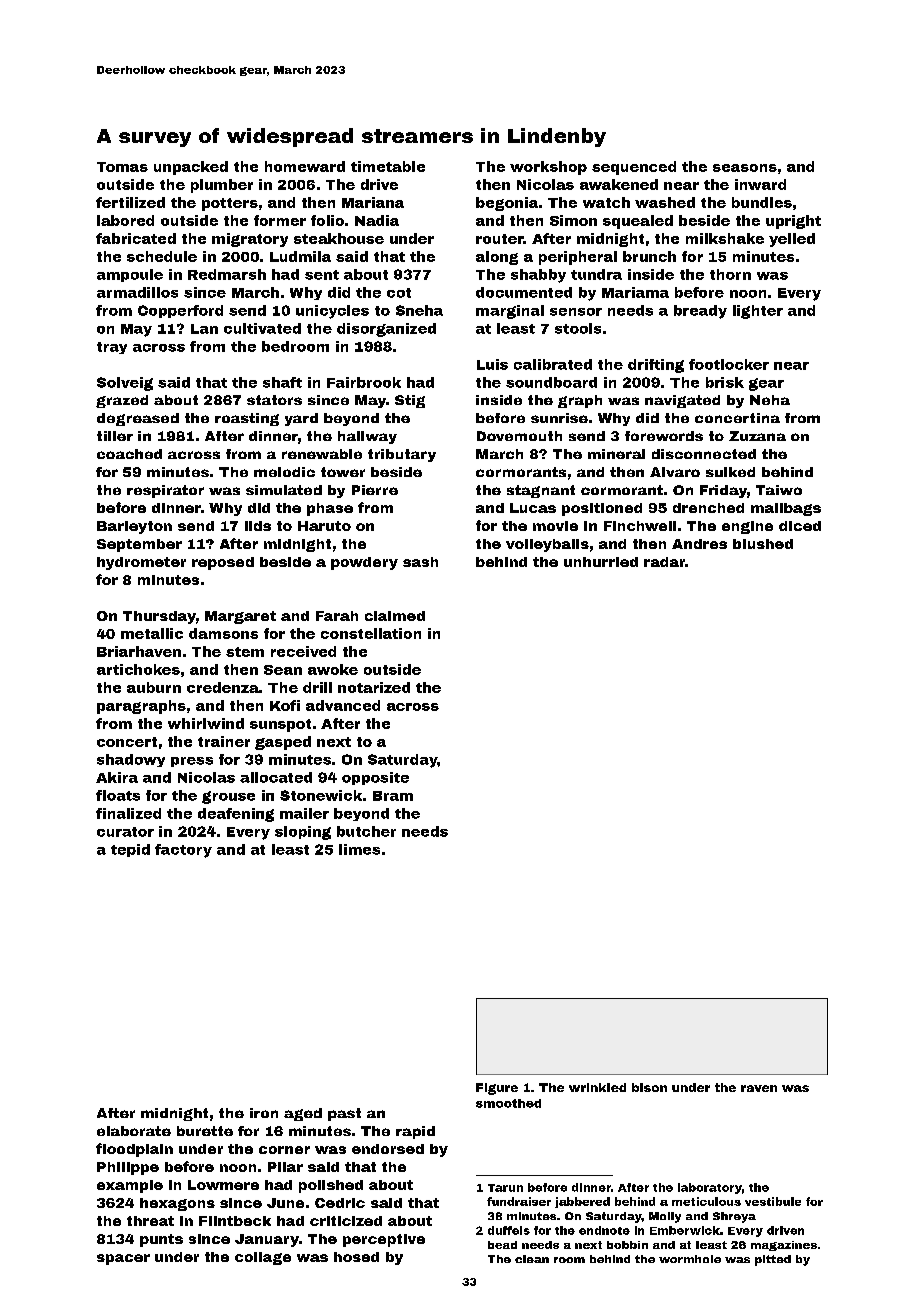 This screenshot has width=924, height=1308. I want to click on washed, so click(665, 202).
